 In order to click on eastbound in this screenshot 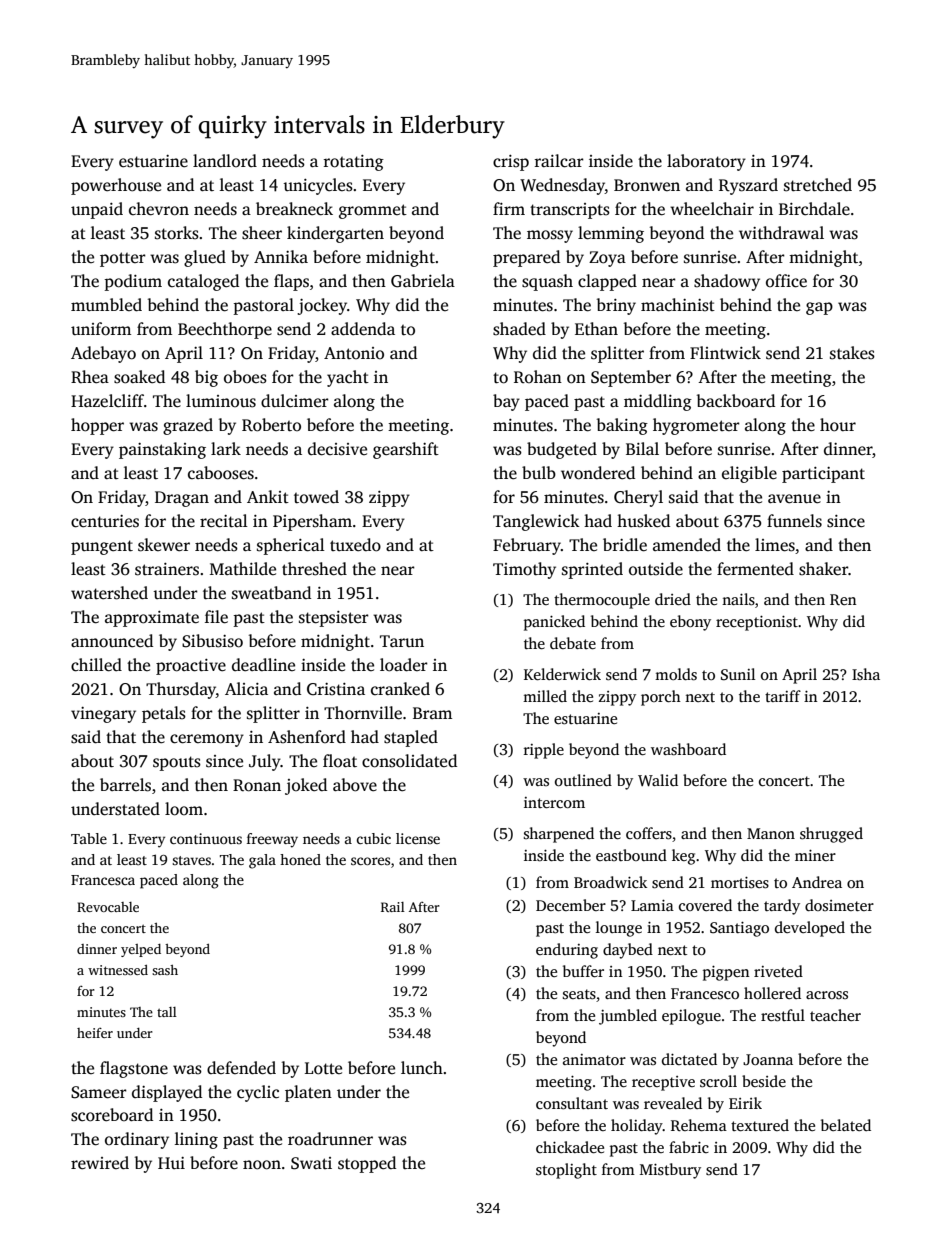, I will do `click(631, 855)`.
